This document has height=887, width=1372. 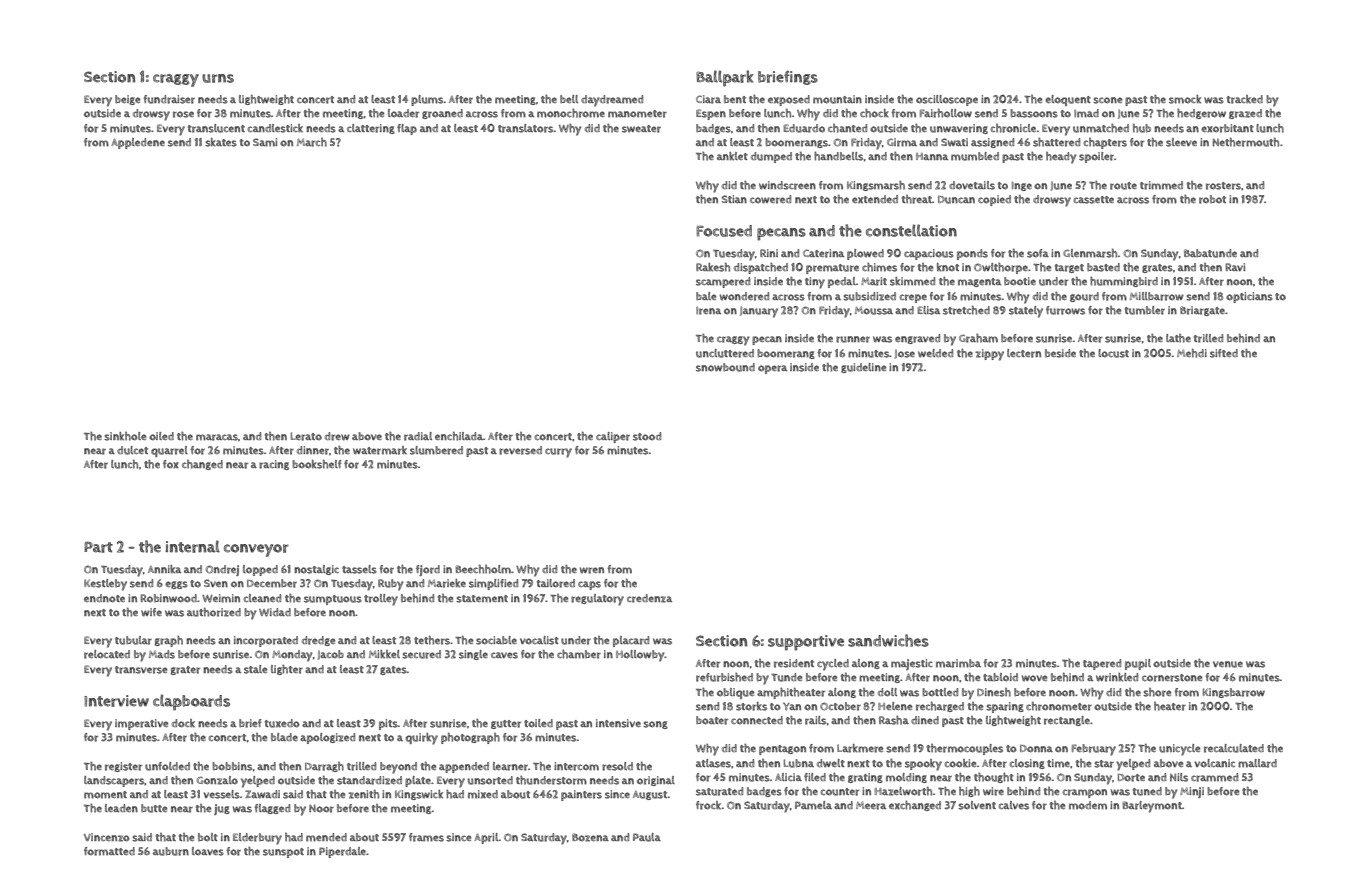 What do you see at coordinates (316, 570) in the document?
I see `nostalgic` at bounding box center [316, 570].
